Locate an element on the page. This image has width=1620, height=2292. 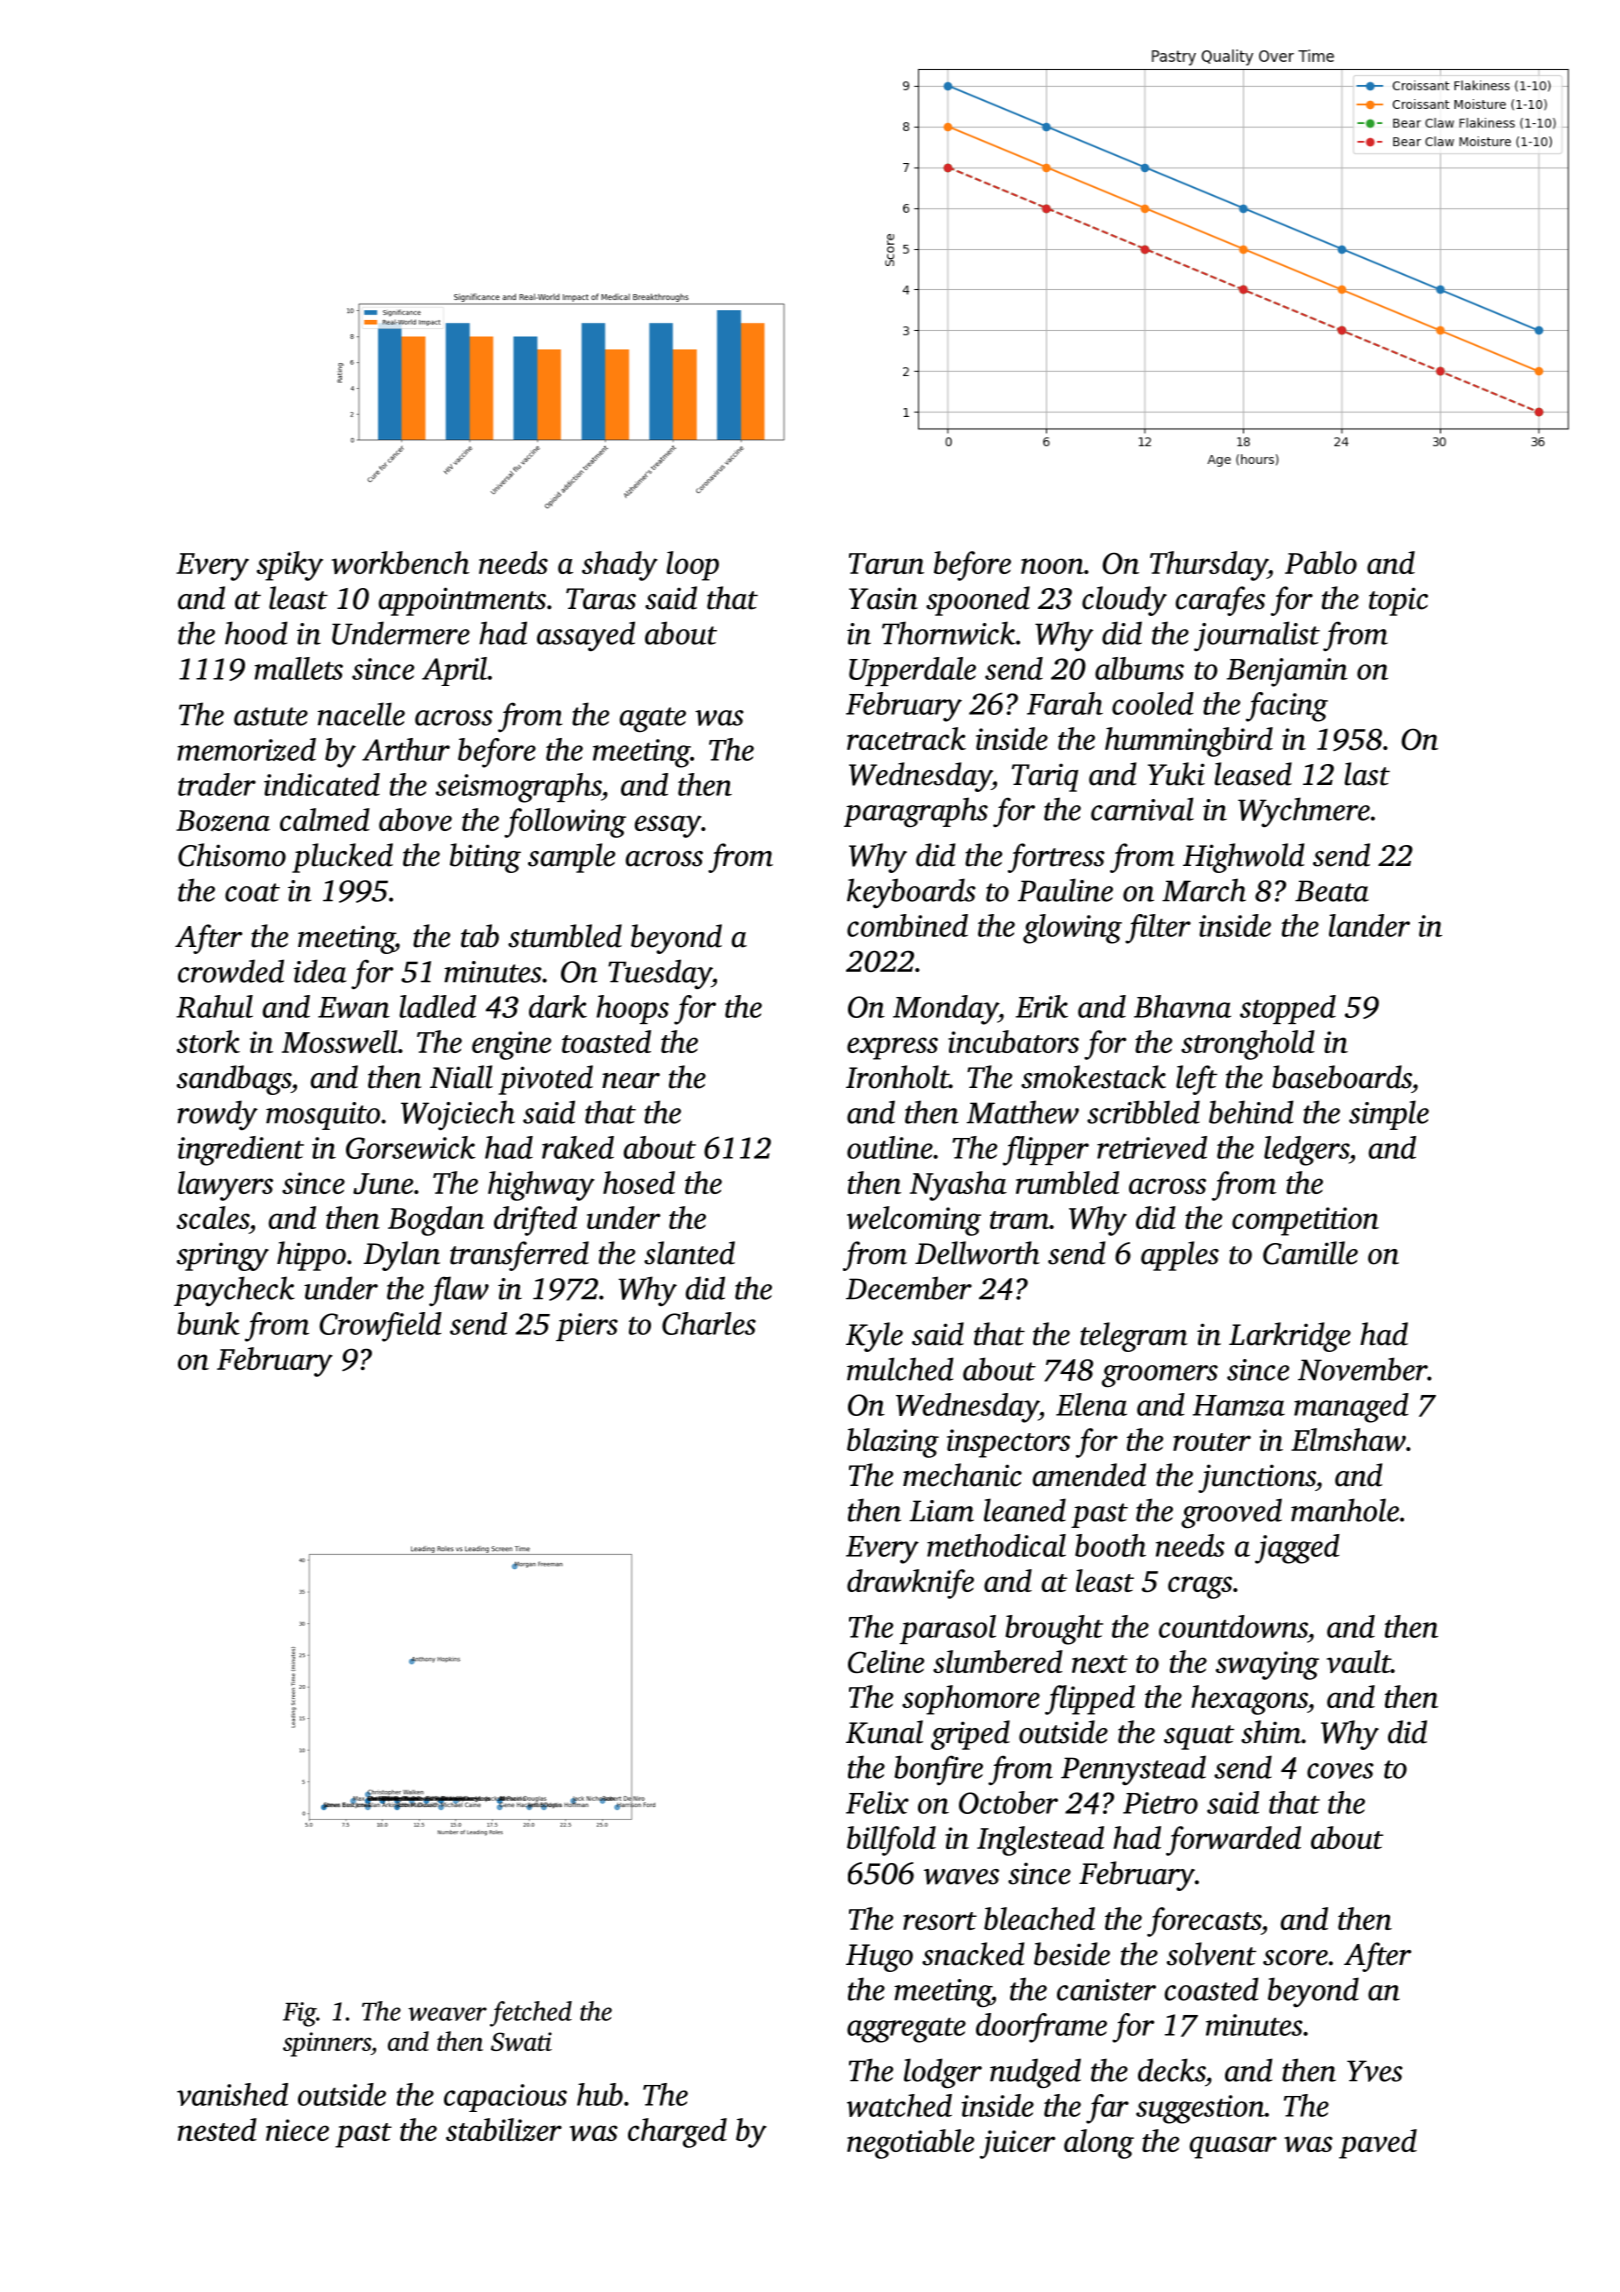
Crowfield is located at coordinates (380, 1327).
